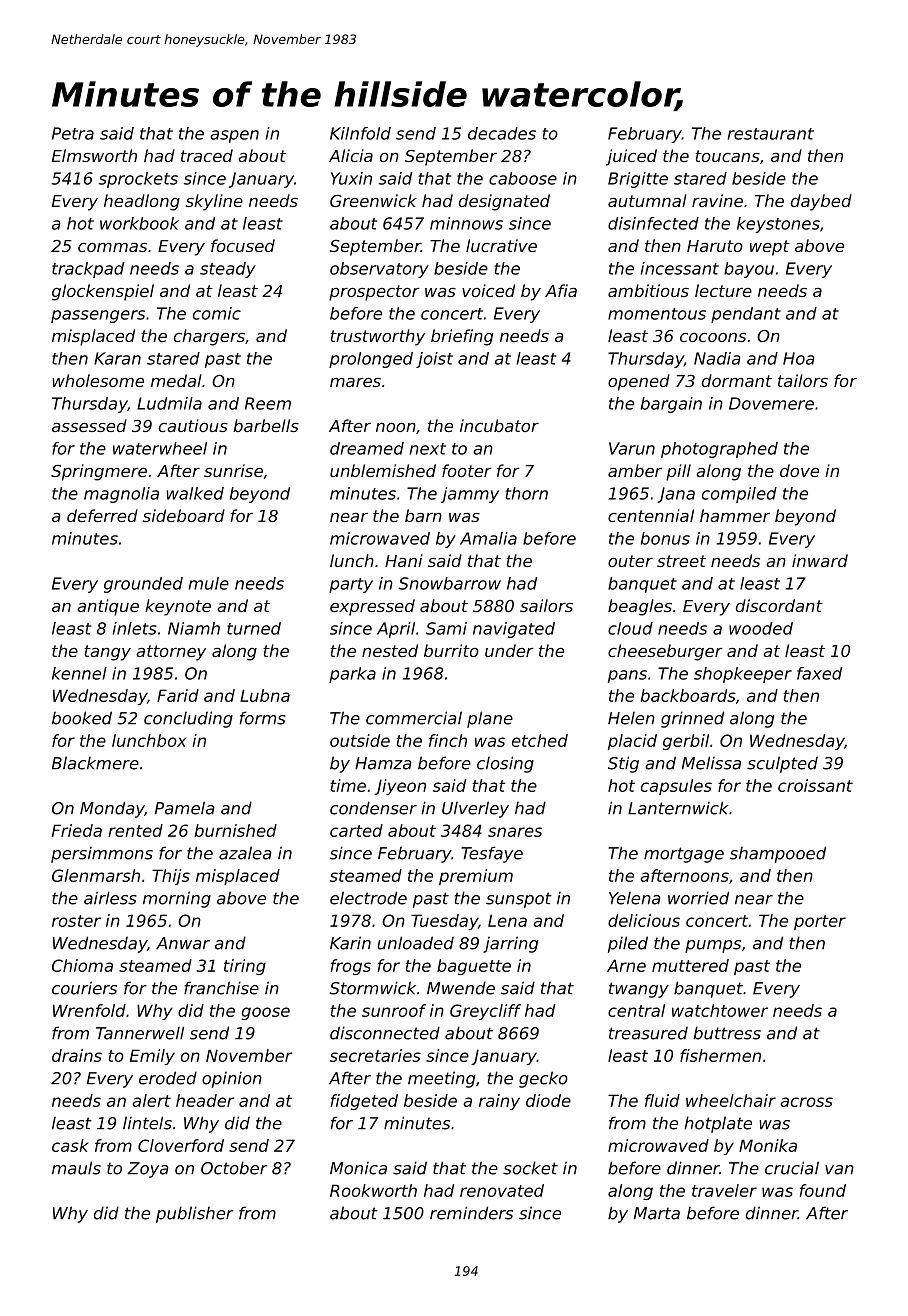 This screenshot has width=908, height=1316. I want to click on decades, so click(502, 133).
